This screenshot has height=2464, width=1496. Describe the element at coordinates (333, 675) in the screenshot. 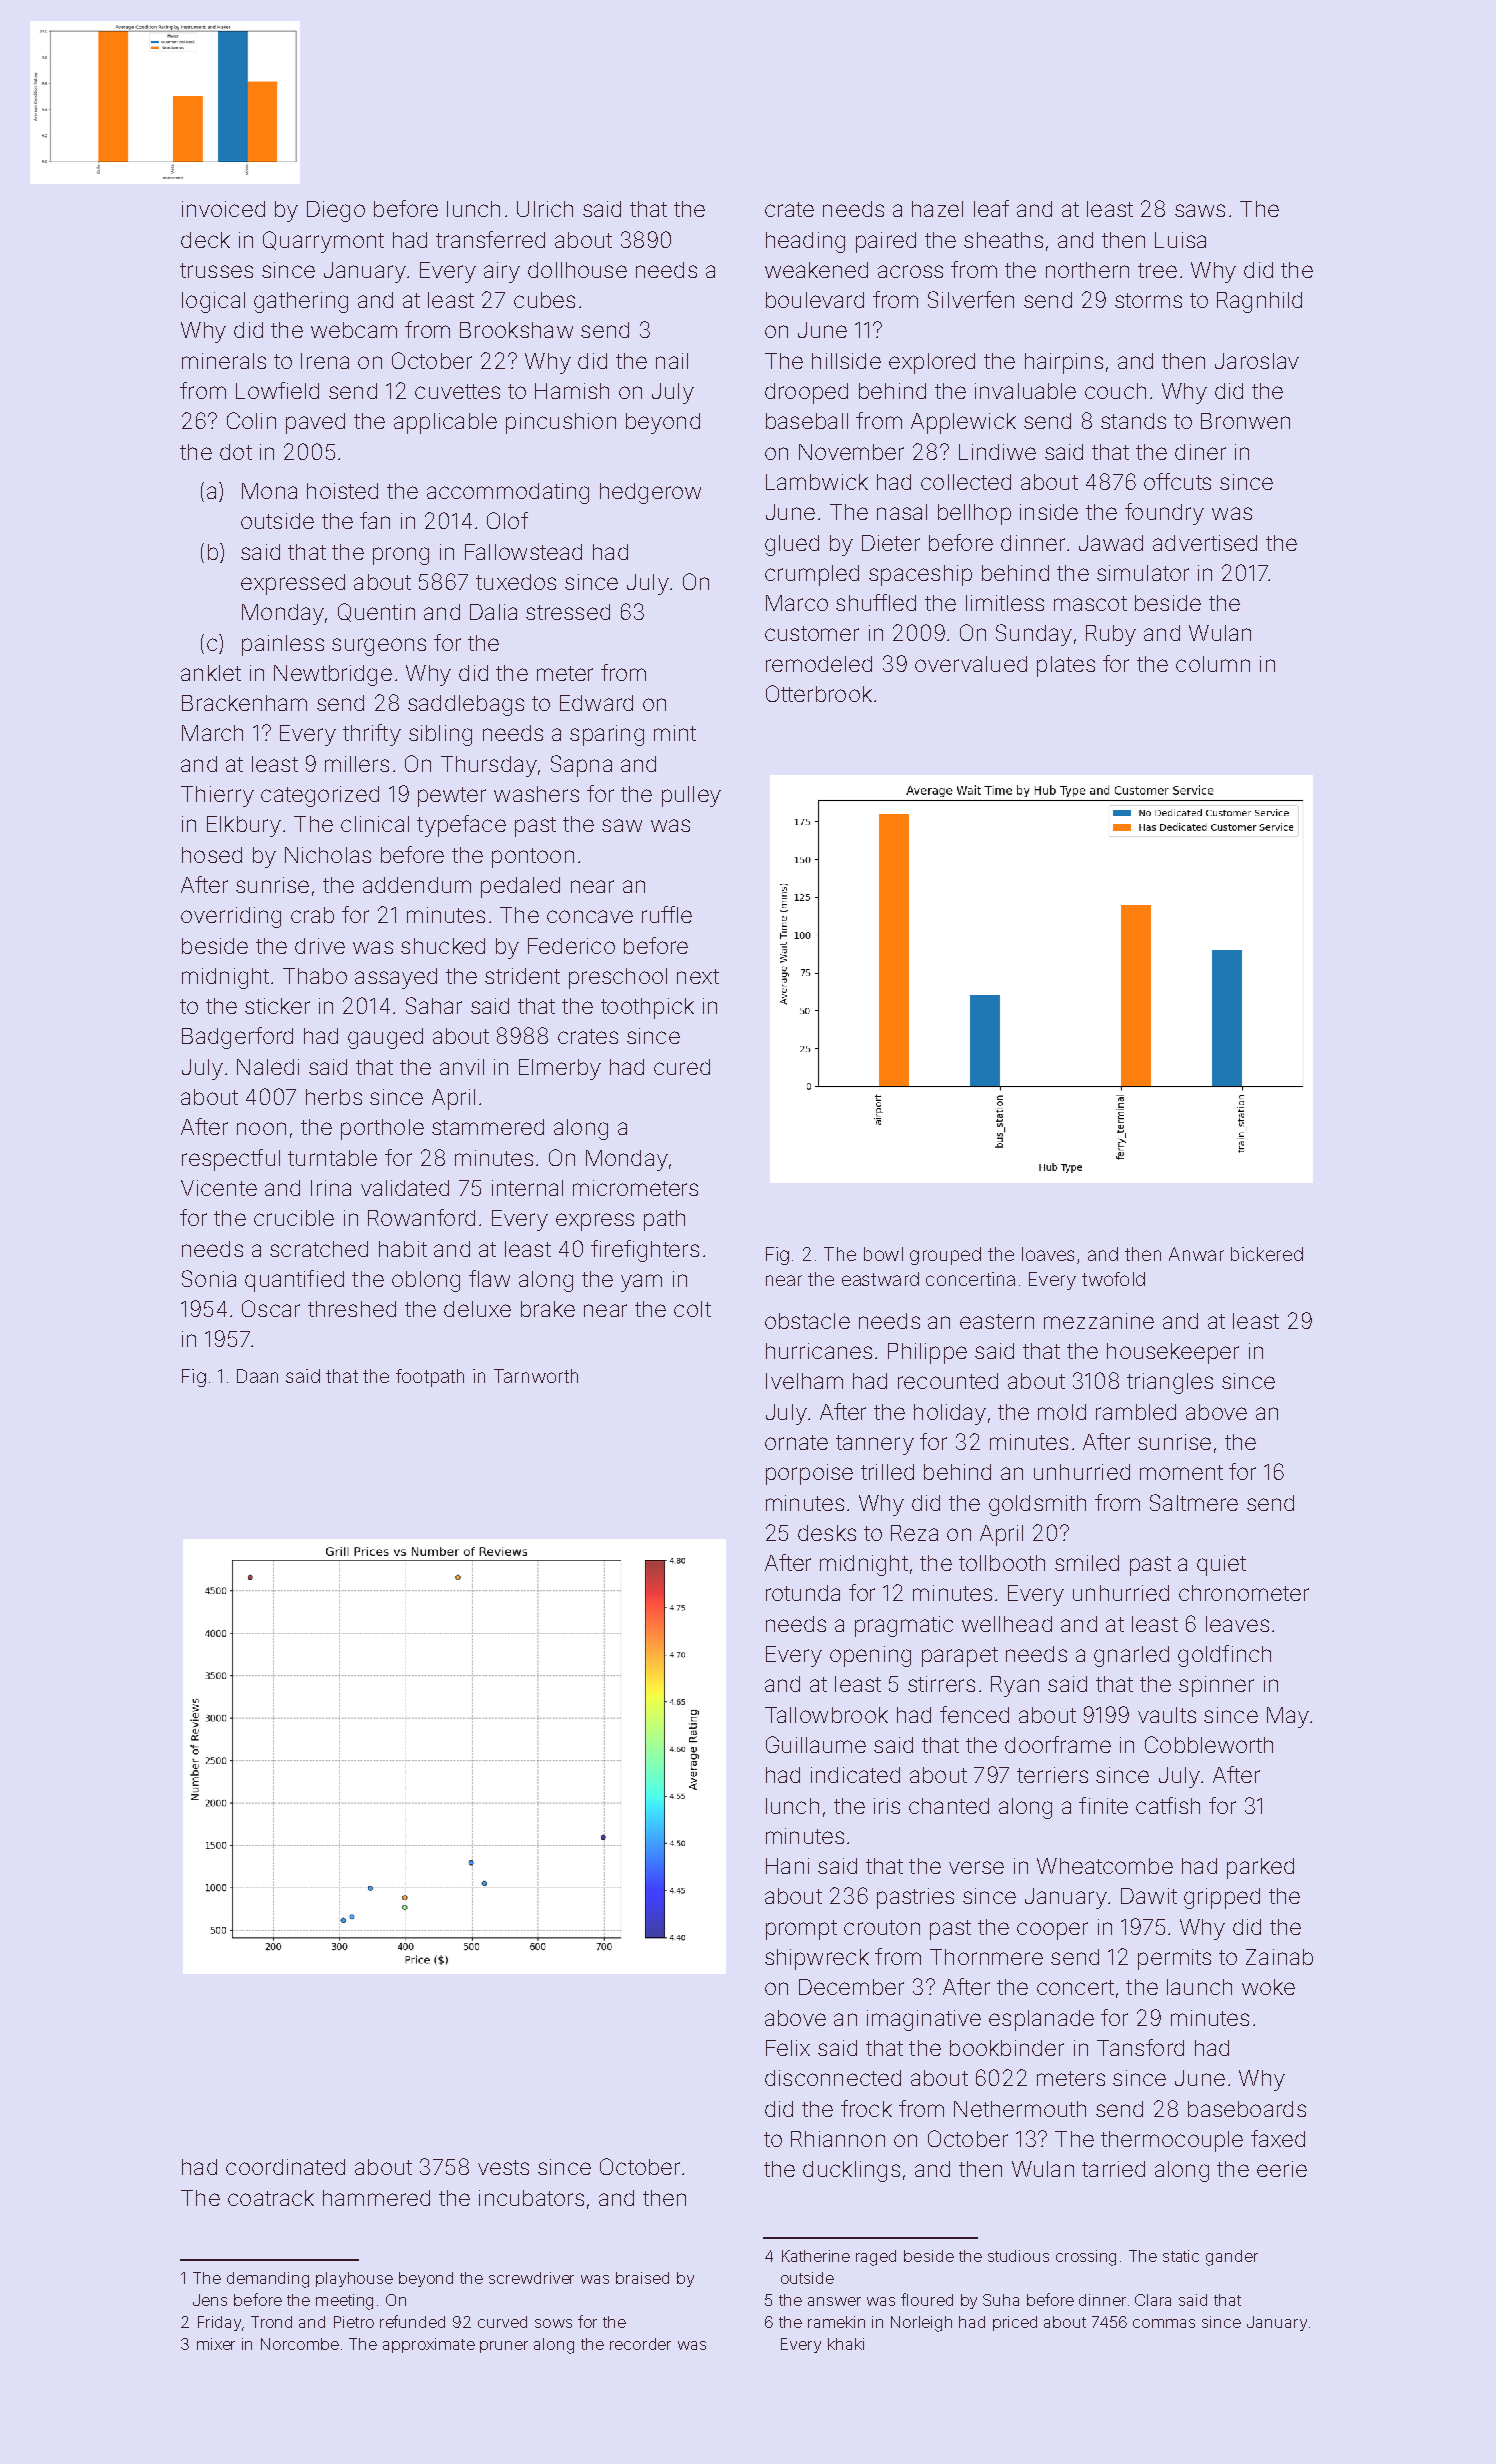

I see `Newtbridge` at that location.
